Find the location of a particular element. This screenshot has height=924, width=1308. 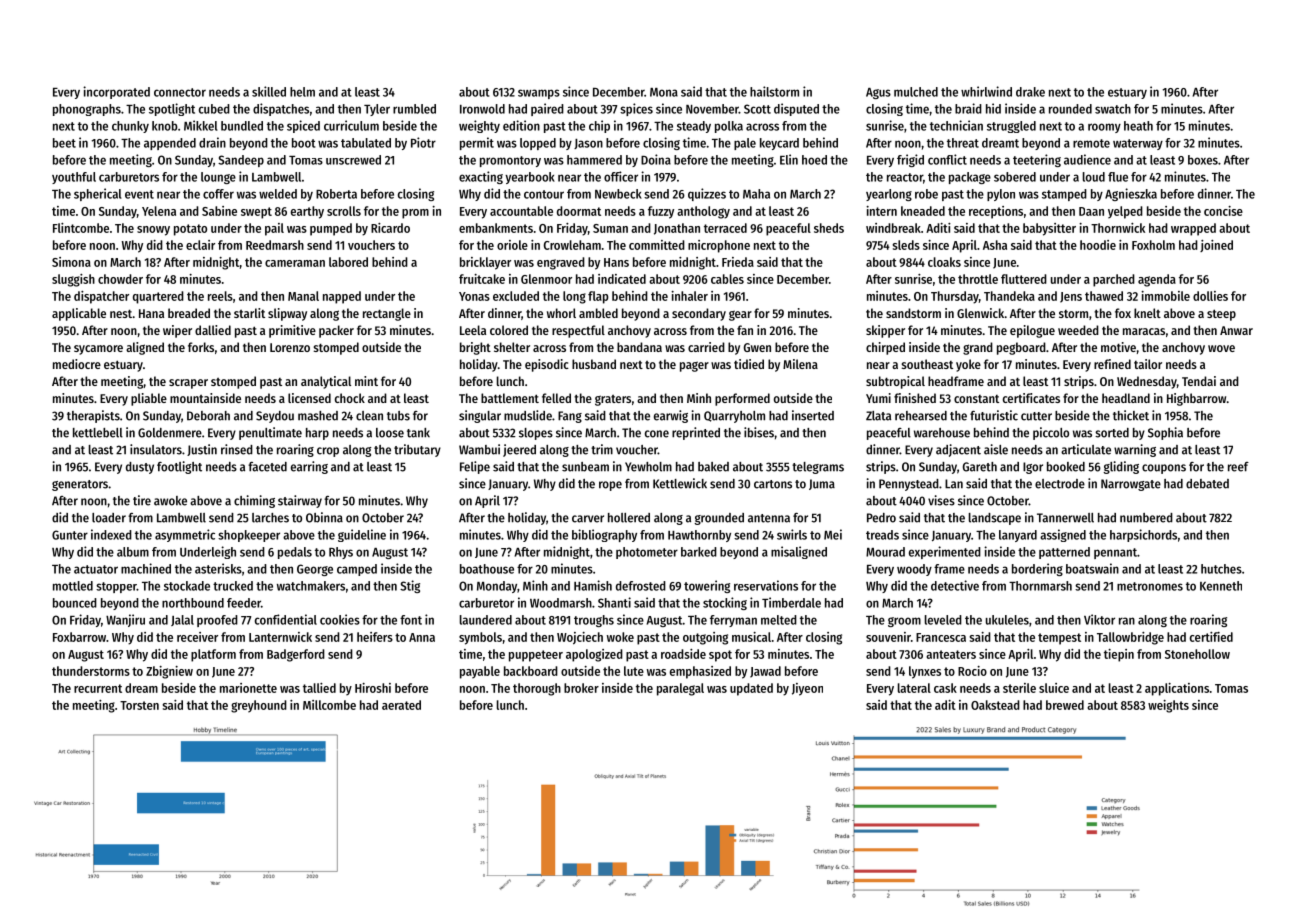

swatch is located at coordinates (1113, 109).
